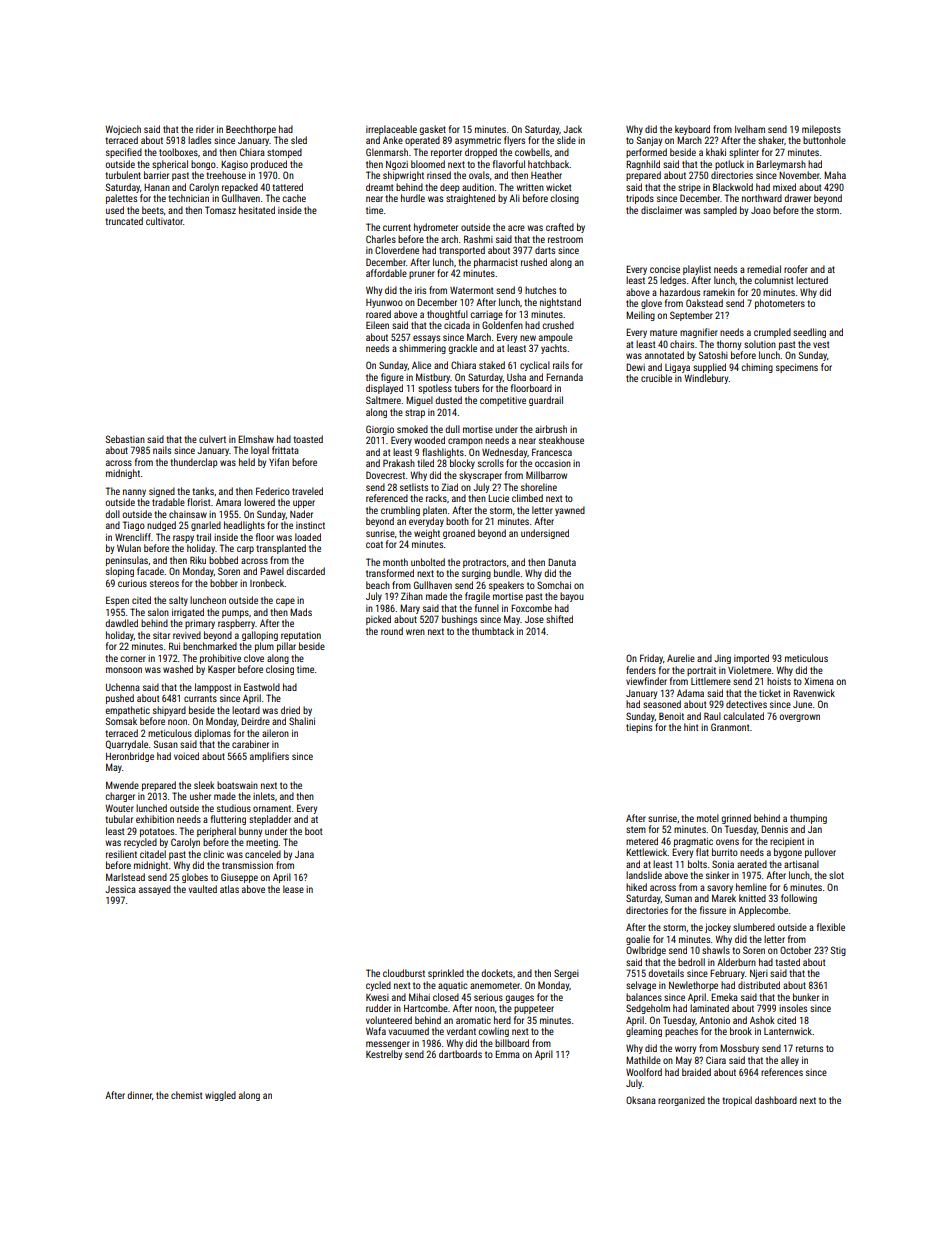 This image has width=952, height=1233. Describe the element at coordinates (161, 635) in the image. I see `sitar` at that location.
